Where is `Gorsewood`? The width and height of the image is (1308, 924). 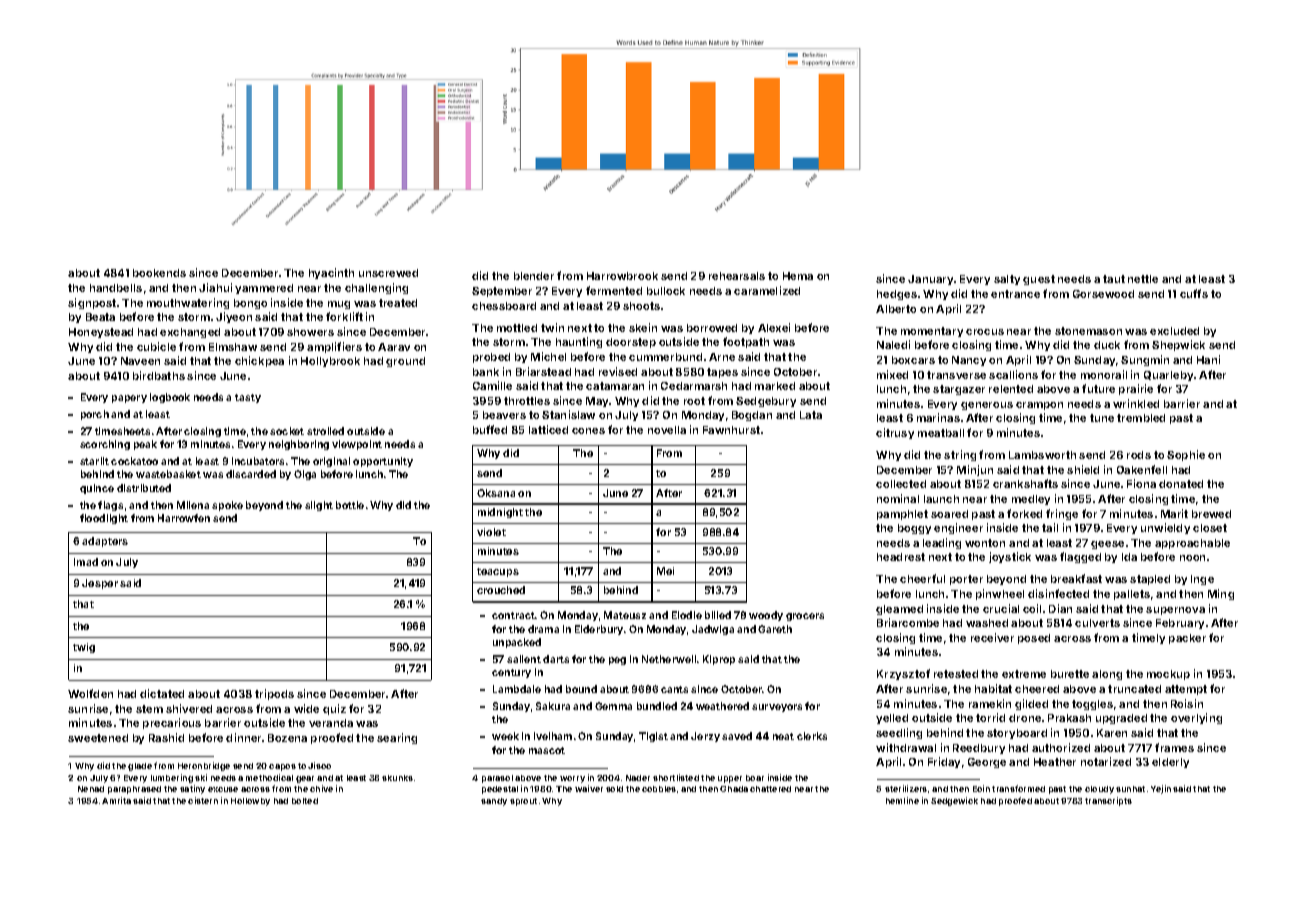 Gorsewood is located at coordinates (1103, 294).
